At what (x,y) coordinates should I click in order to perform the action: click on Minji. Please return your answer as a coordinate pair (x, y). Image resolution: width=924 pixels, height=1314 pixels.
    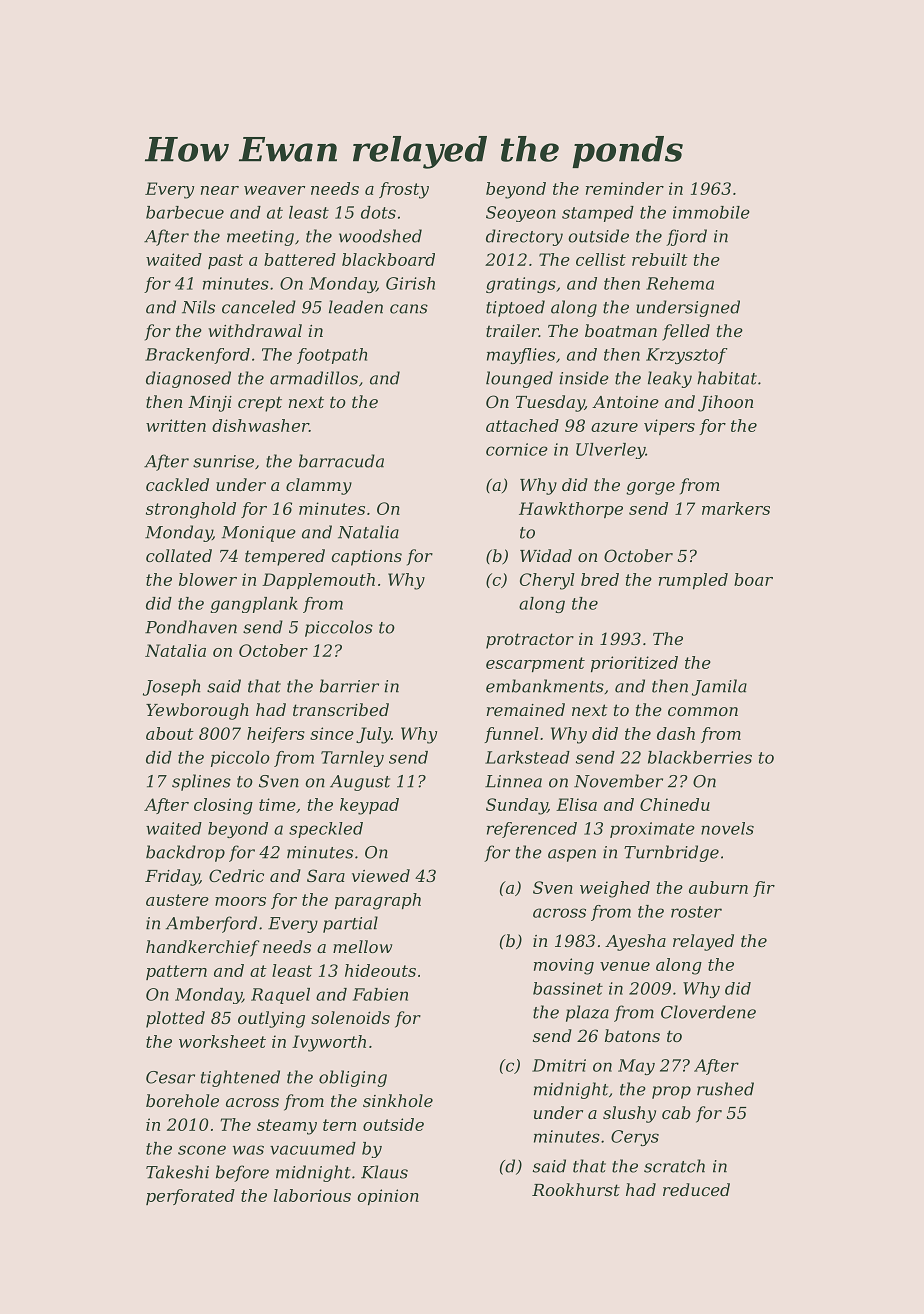
    Looking at the image, I should click on (210, 404).
